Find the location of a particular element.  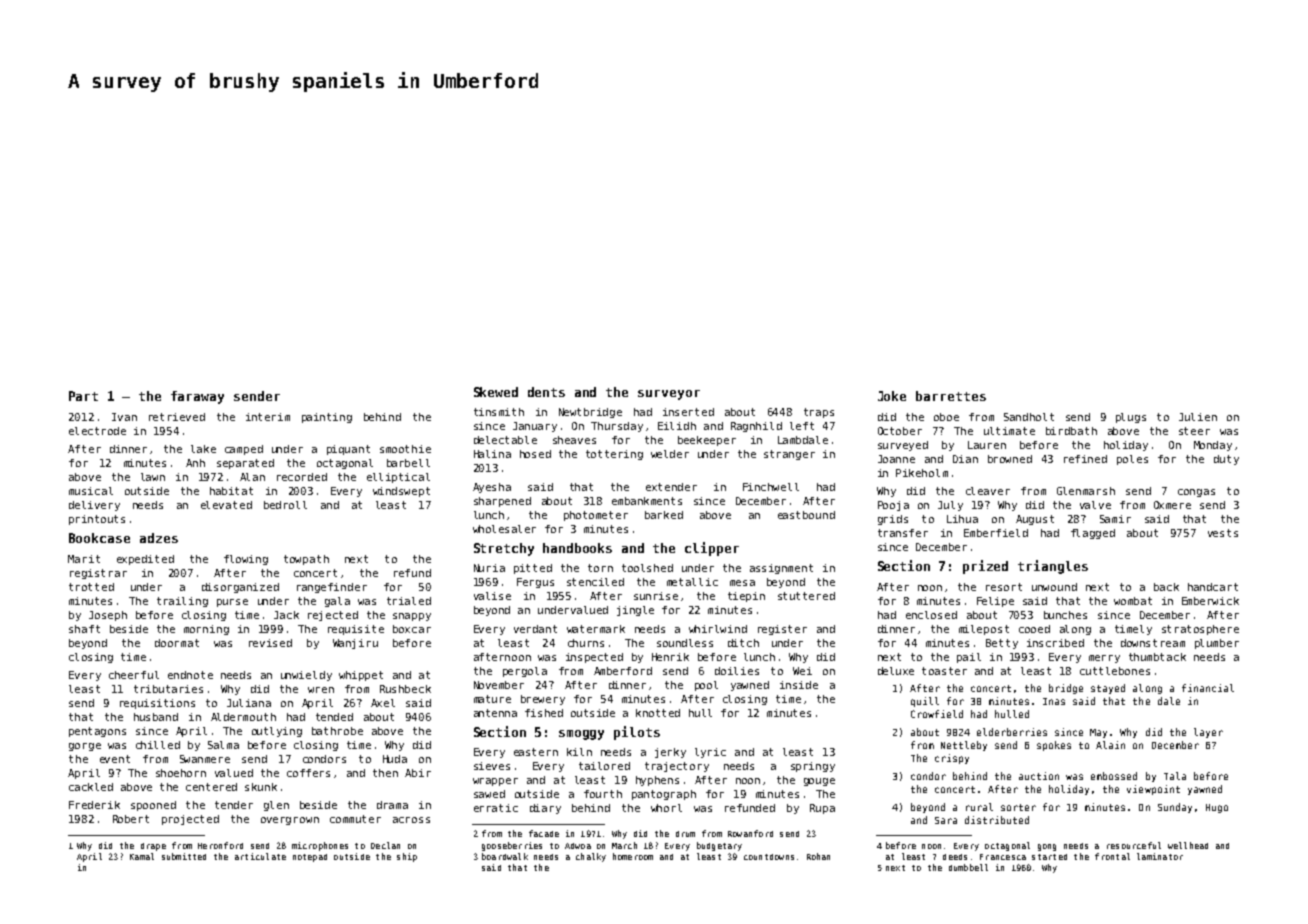

pentagons is located at coordinates (97, 732).
